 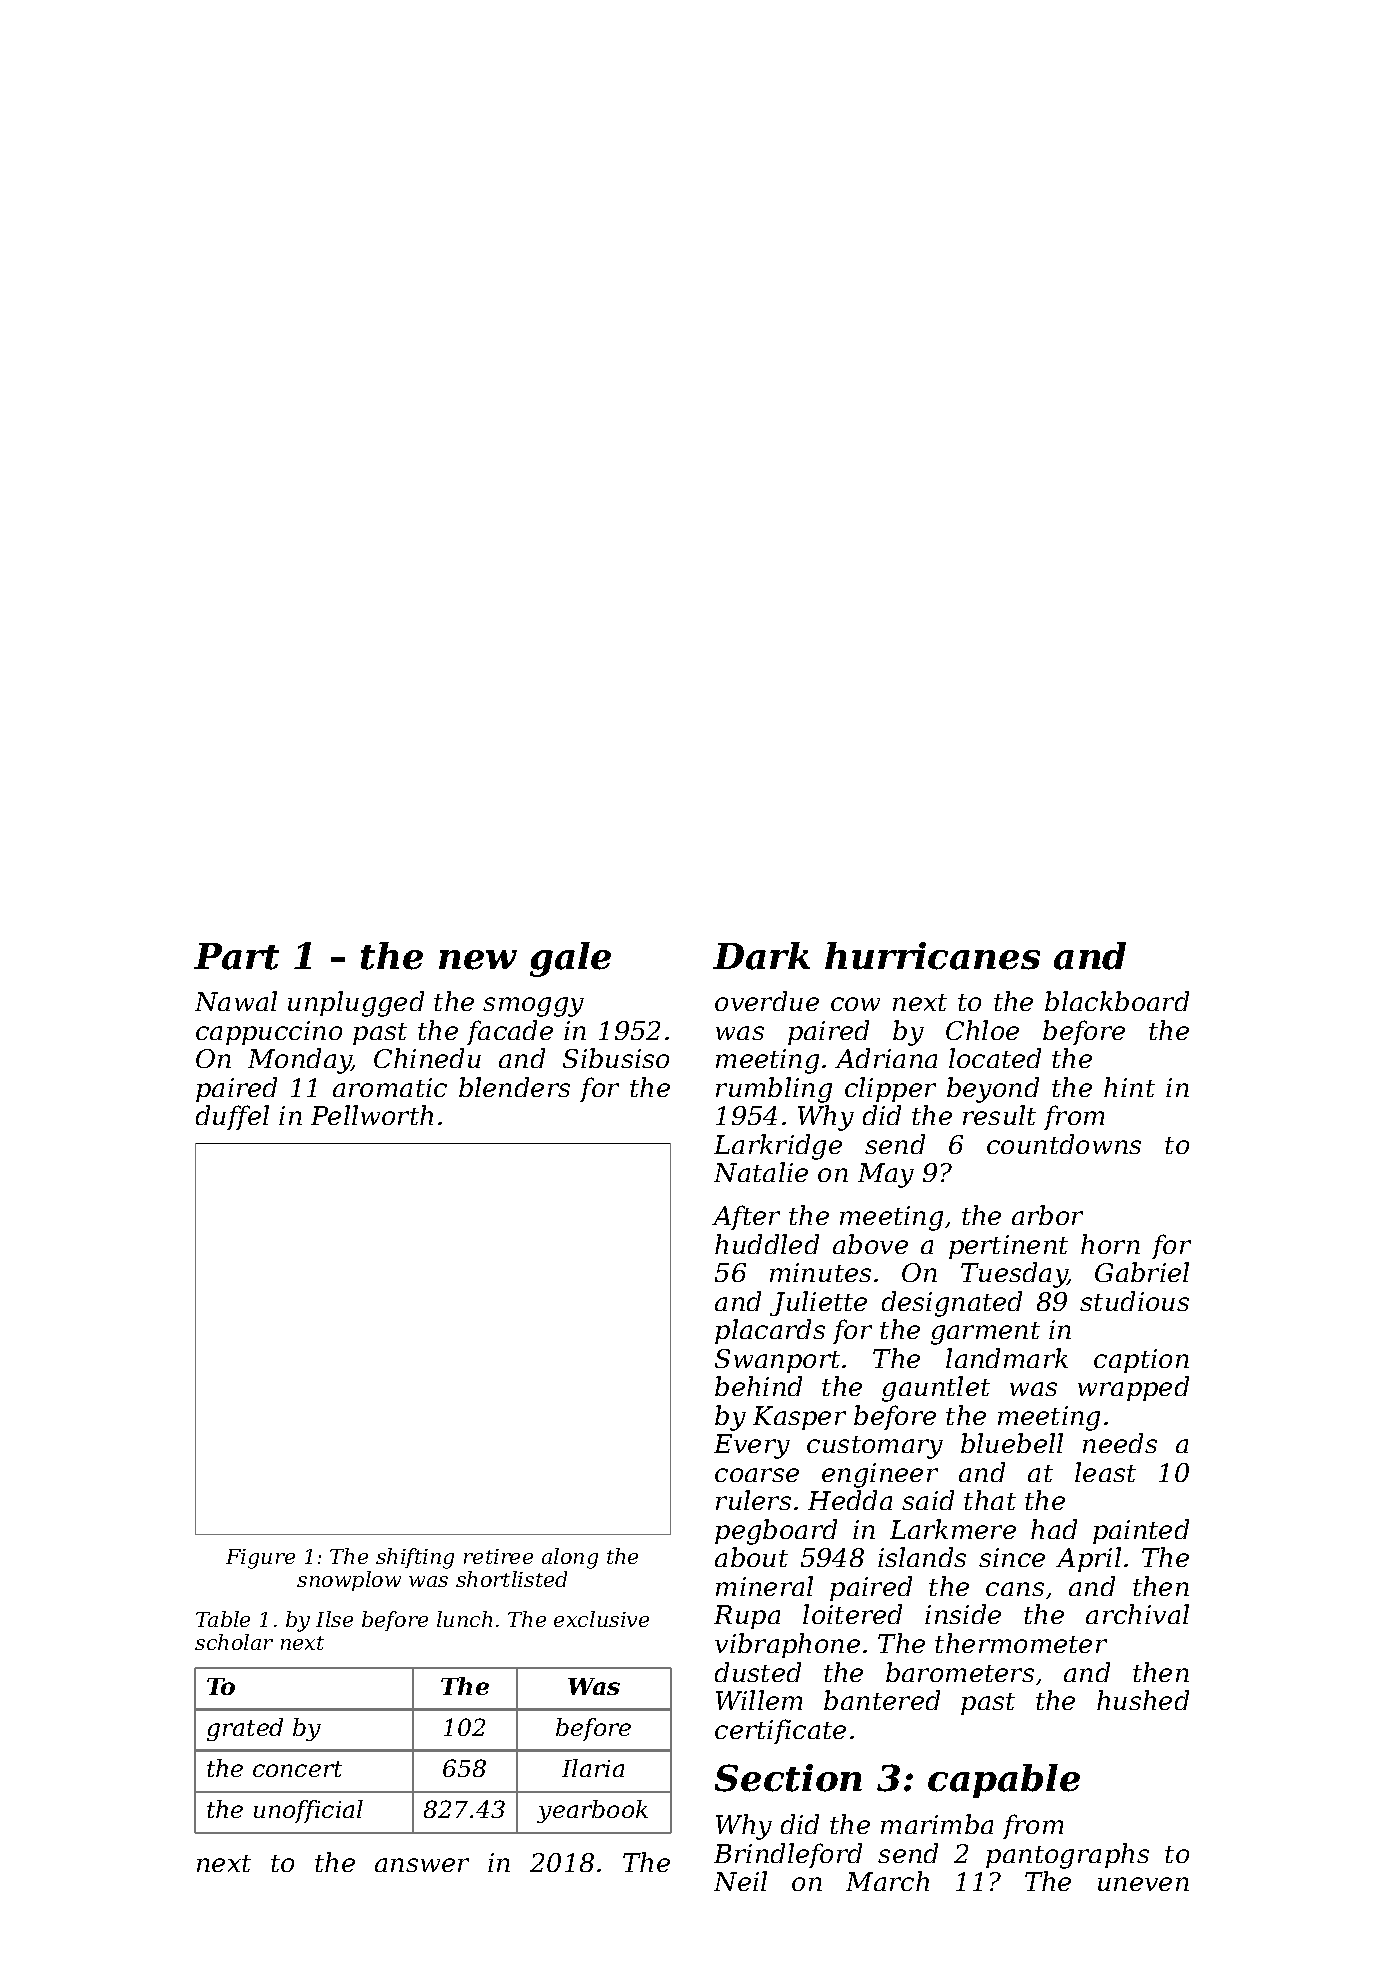 I want to click on lunch, so click(x=464, y=1619).
